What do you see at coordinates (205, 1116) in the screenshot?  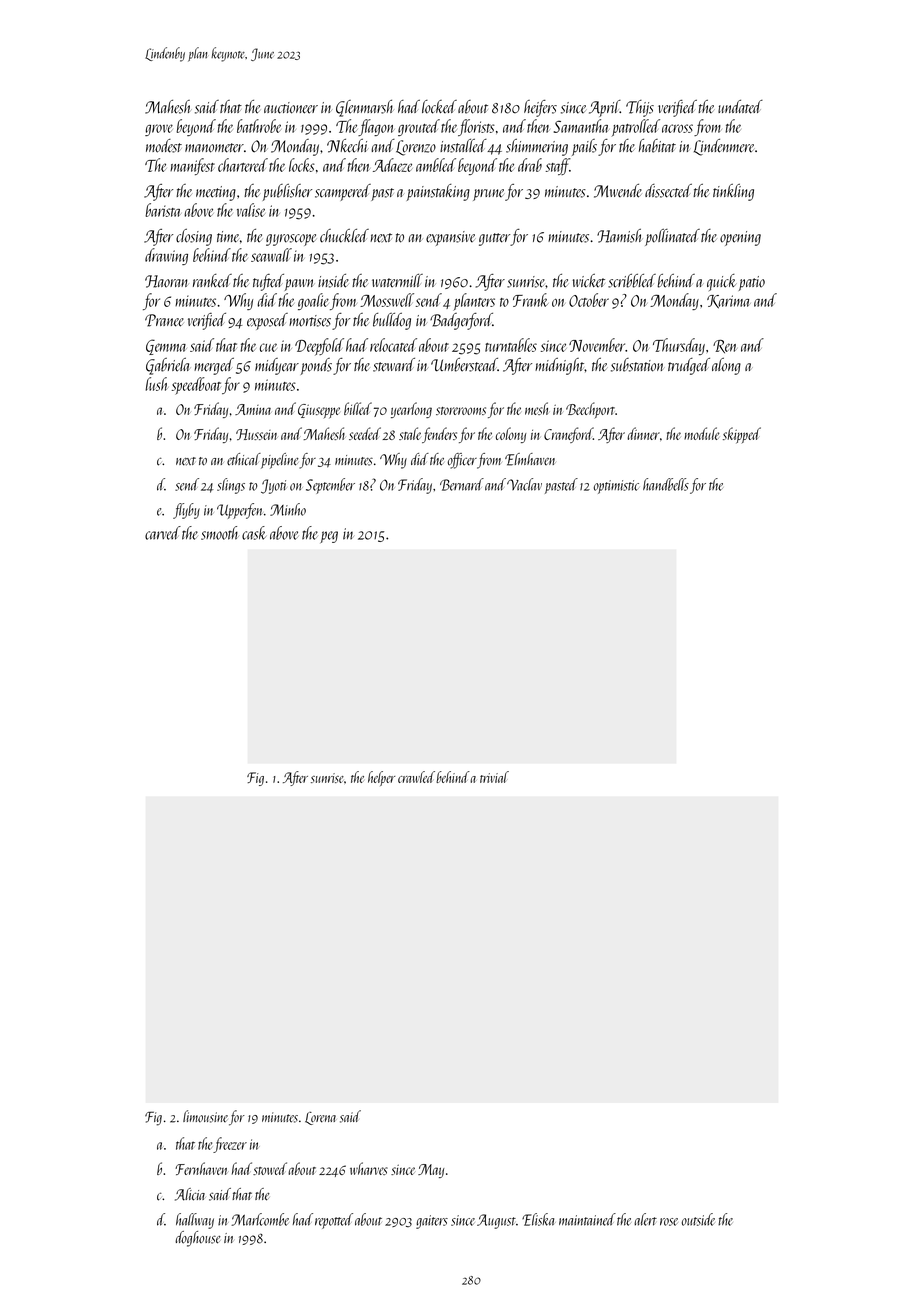 I see `limousine` at bounding box center [205, 1116].
